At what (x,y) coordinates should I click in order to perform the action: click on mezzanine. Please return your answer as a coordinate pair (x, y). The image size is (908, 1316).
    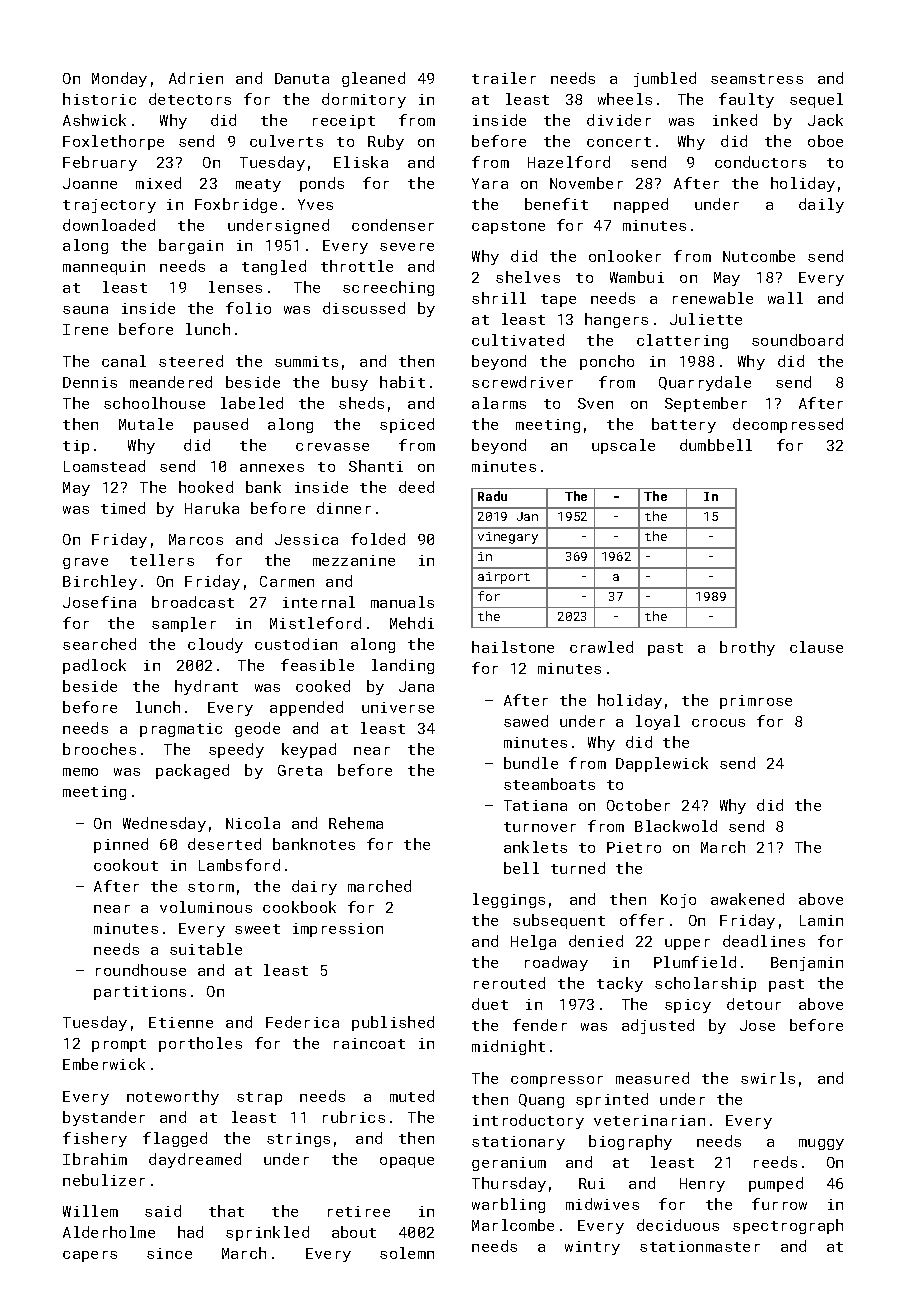
    Looking at the image, I should click on (354, 560).
